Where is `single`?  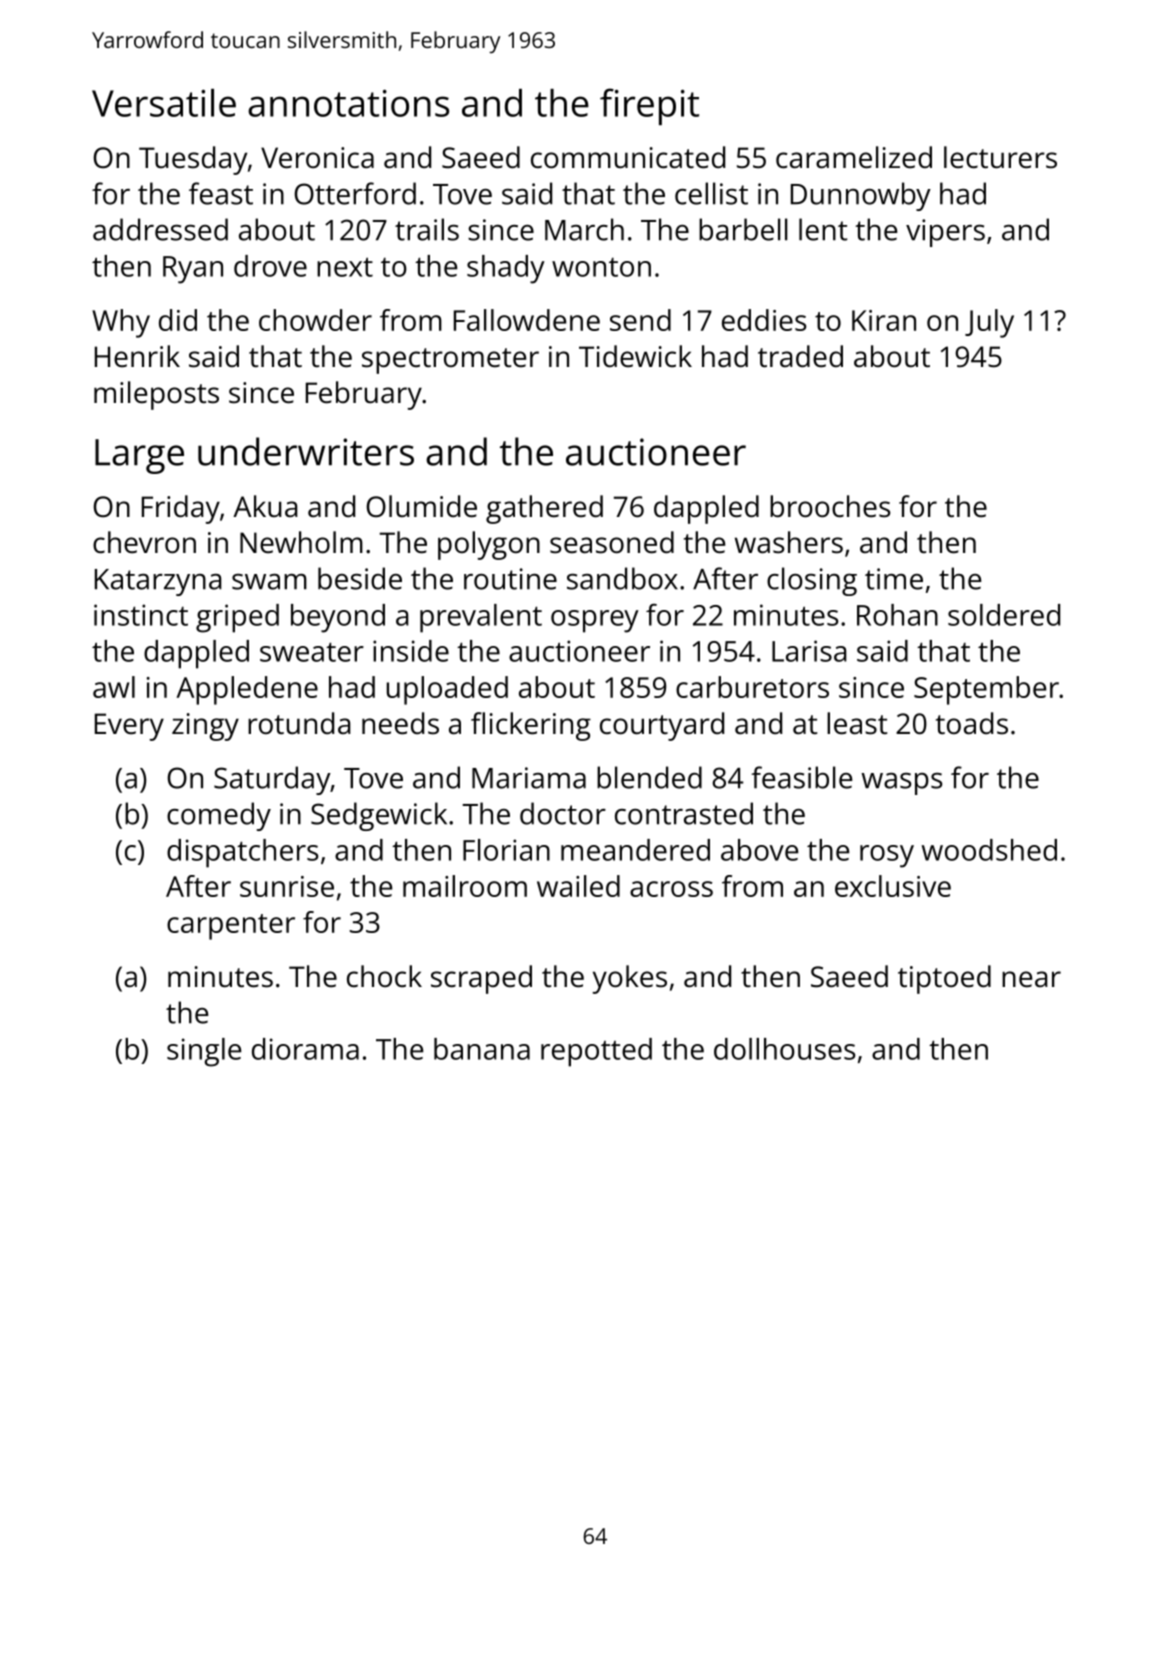
single is located at coordinates (204, 1052).
